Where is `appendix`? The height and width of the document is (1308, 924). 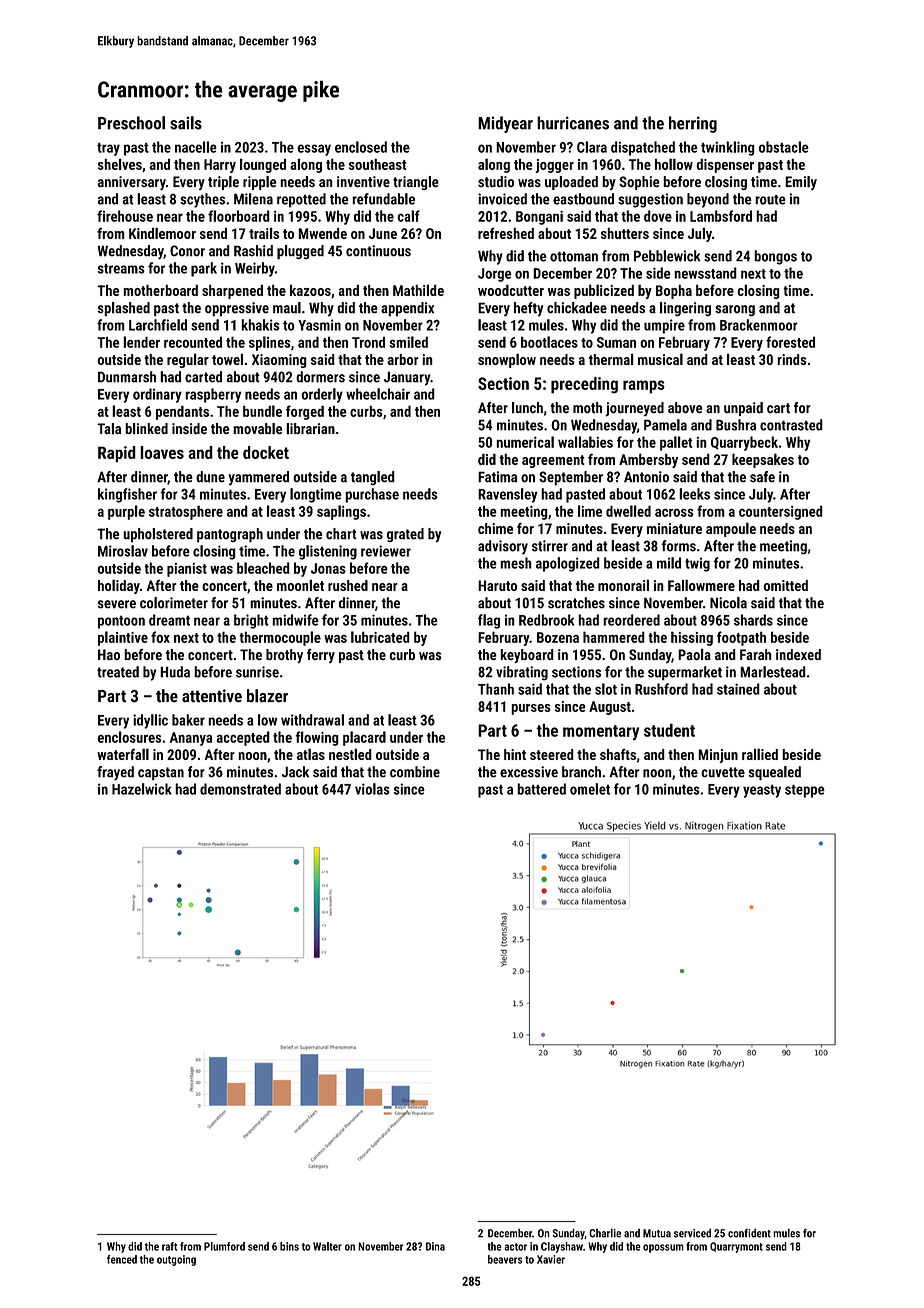
appendix is located at coordinates (407, 309).
